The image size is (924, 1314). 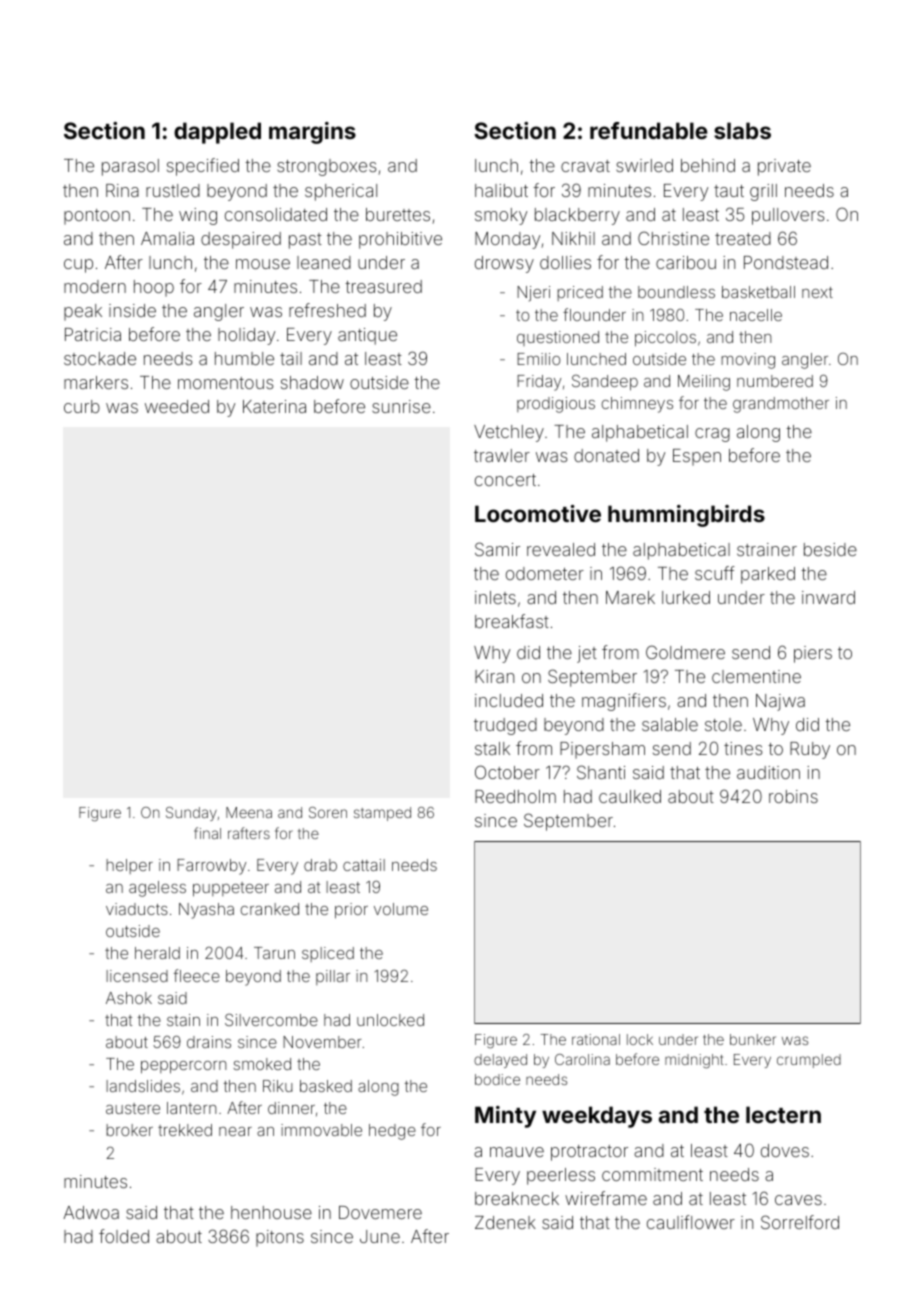 What do you see at coordinates (712, 435) in the screenshot?
I see `crag` at bounding box center [712, 435].
